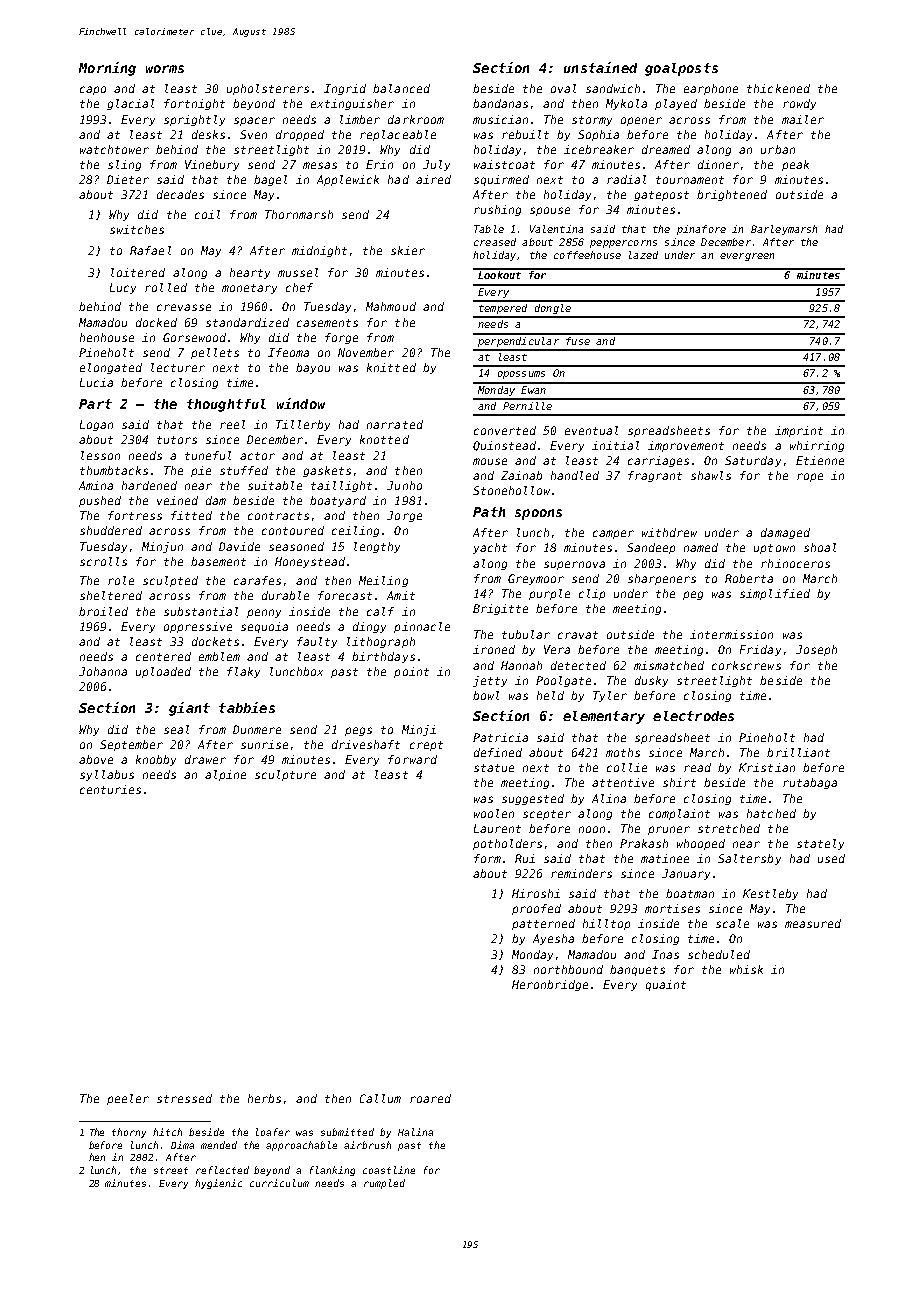 This page has height=1308, width=924. Describe the element at coordinates (264, 1098) in the page. I see `herbs` at that location.
